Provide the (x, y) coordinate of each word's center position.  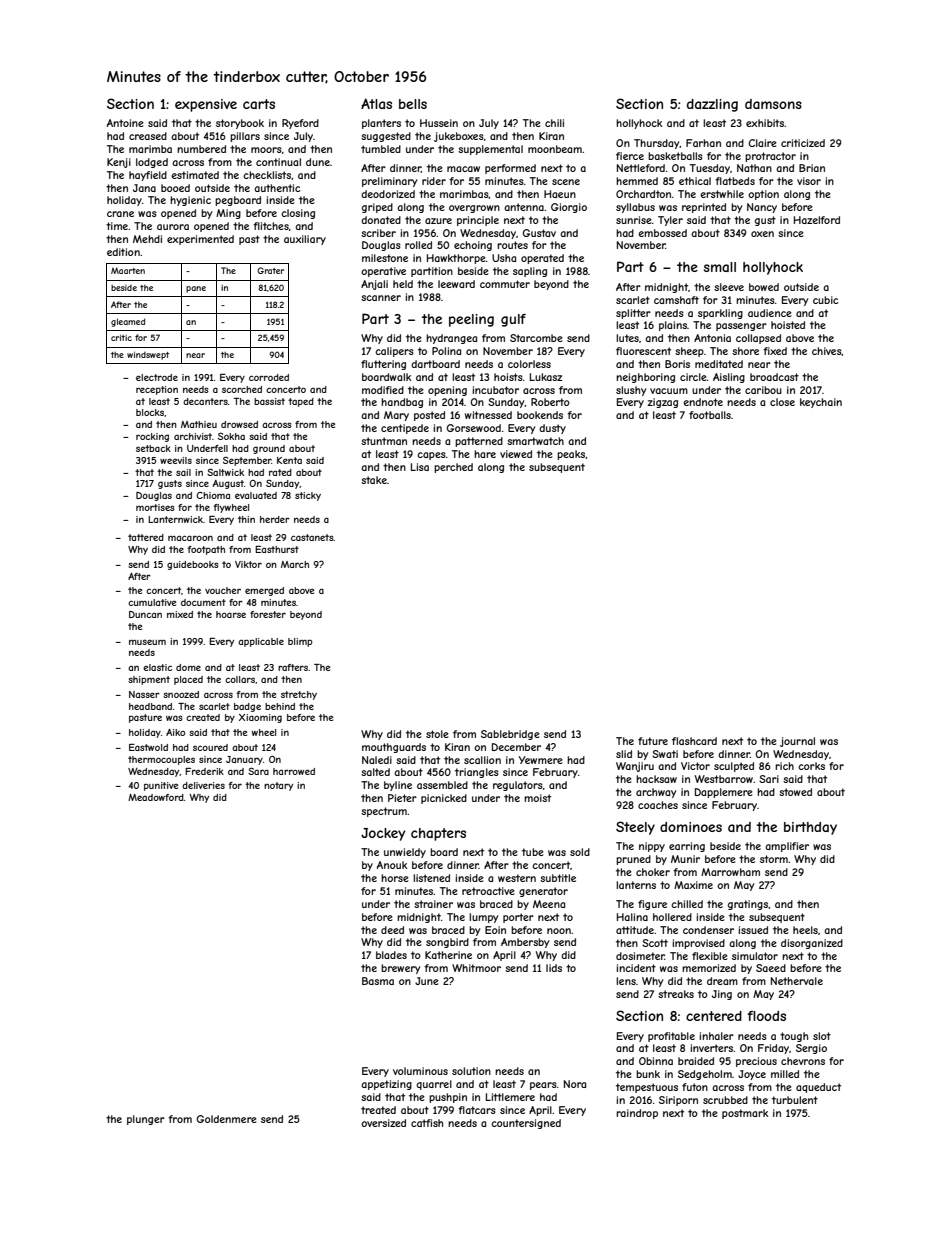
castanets (312, 537)
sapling (530, 272)
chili (554, 123)
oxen (762, 234)
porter (518, 918)
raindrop (637, 1114)
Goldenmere (226, 1119)
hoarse (231, 614)
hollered (672, 917)
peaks (571, 455)
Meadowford (156, 797)
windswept (148, 355)
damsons (773, 104)
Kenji (119, 163)
